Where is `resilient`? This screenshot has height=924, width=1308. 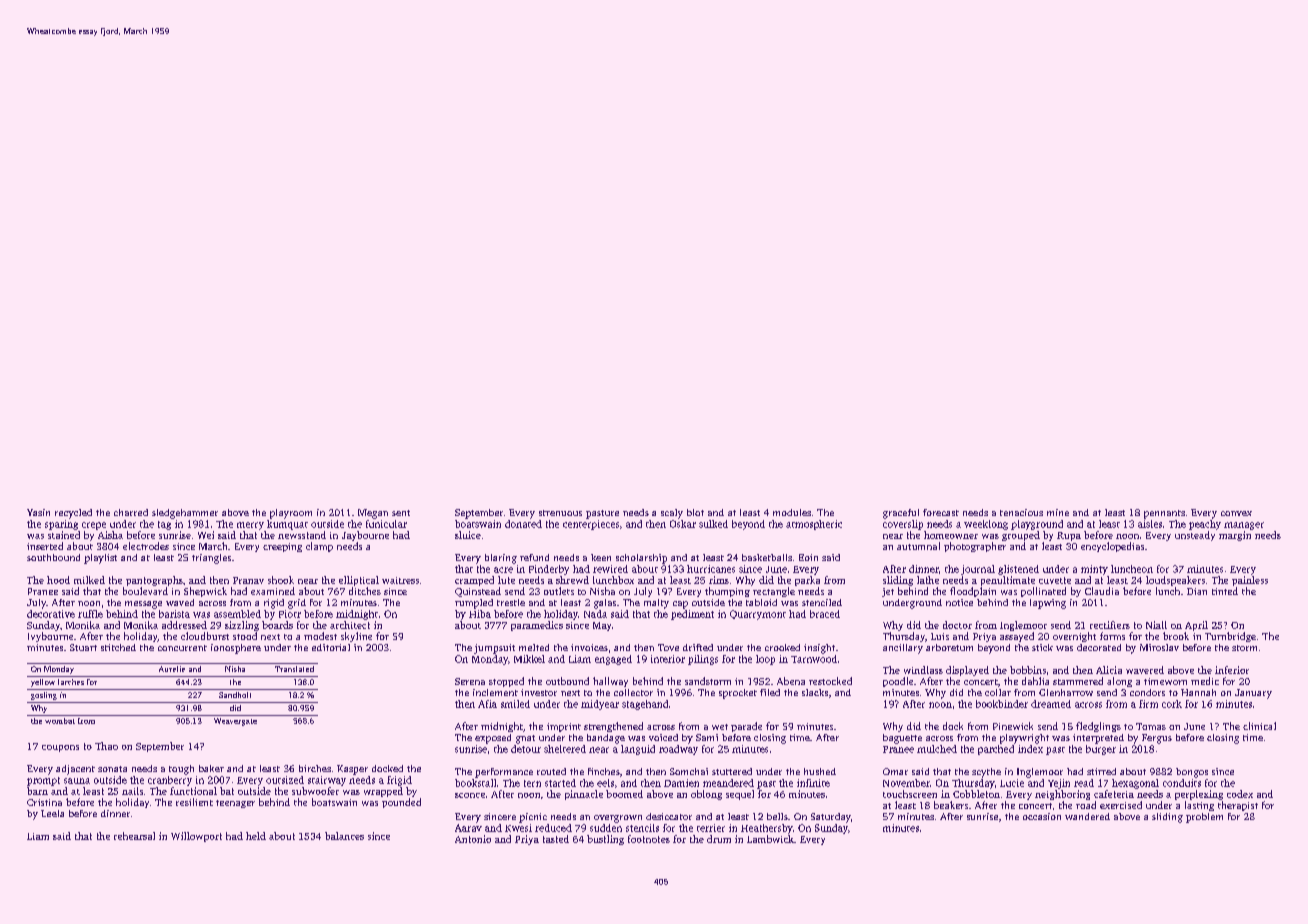 resilient is located at coordinates (194, 802).
